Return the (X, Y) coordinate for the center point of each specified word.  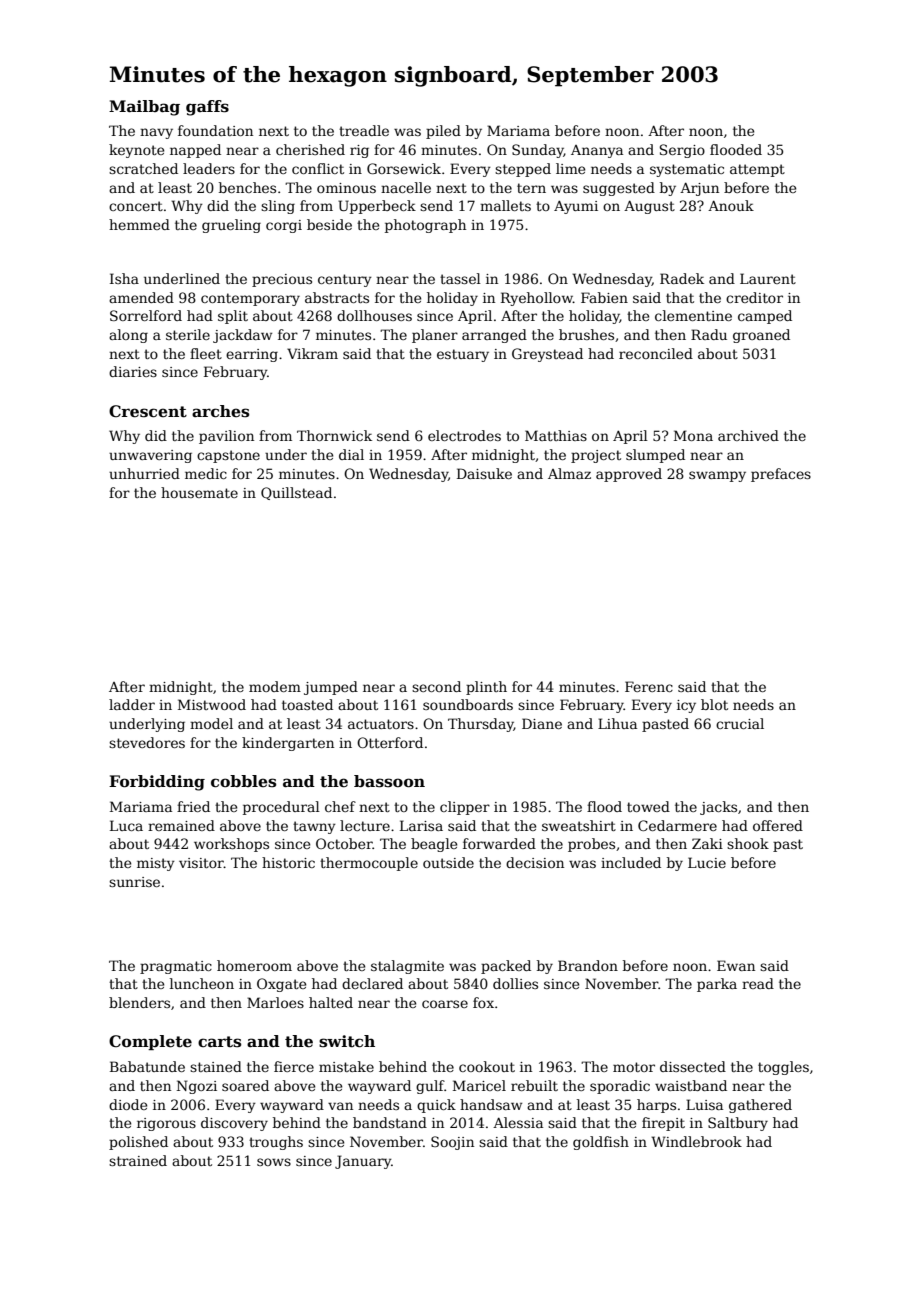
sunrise (134, 882)
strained (138, 1160)
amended (141, 297)
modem (275, 686)
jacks (718, 808)
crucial (740, 723)
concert (136, 206)
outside (448, 862)
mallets (505, 205)
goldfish (601, 1143)
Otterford (390, 742)
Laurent (768, 278)
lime (570, 168)
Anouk (731, 205)
